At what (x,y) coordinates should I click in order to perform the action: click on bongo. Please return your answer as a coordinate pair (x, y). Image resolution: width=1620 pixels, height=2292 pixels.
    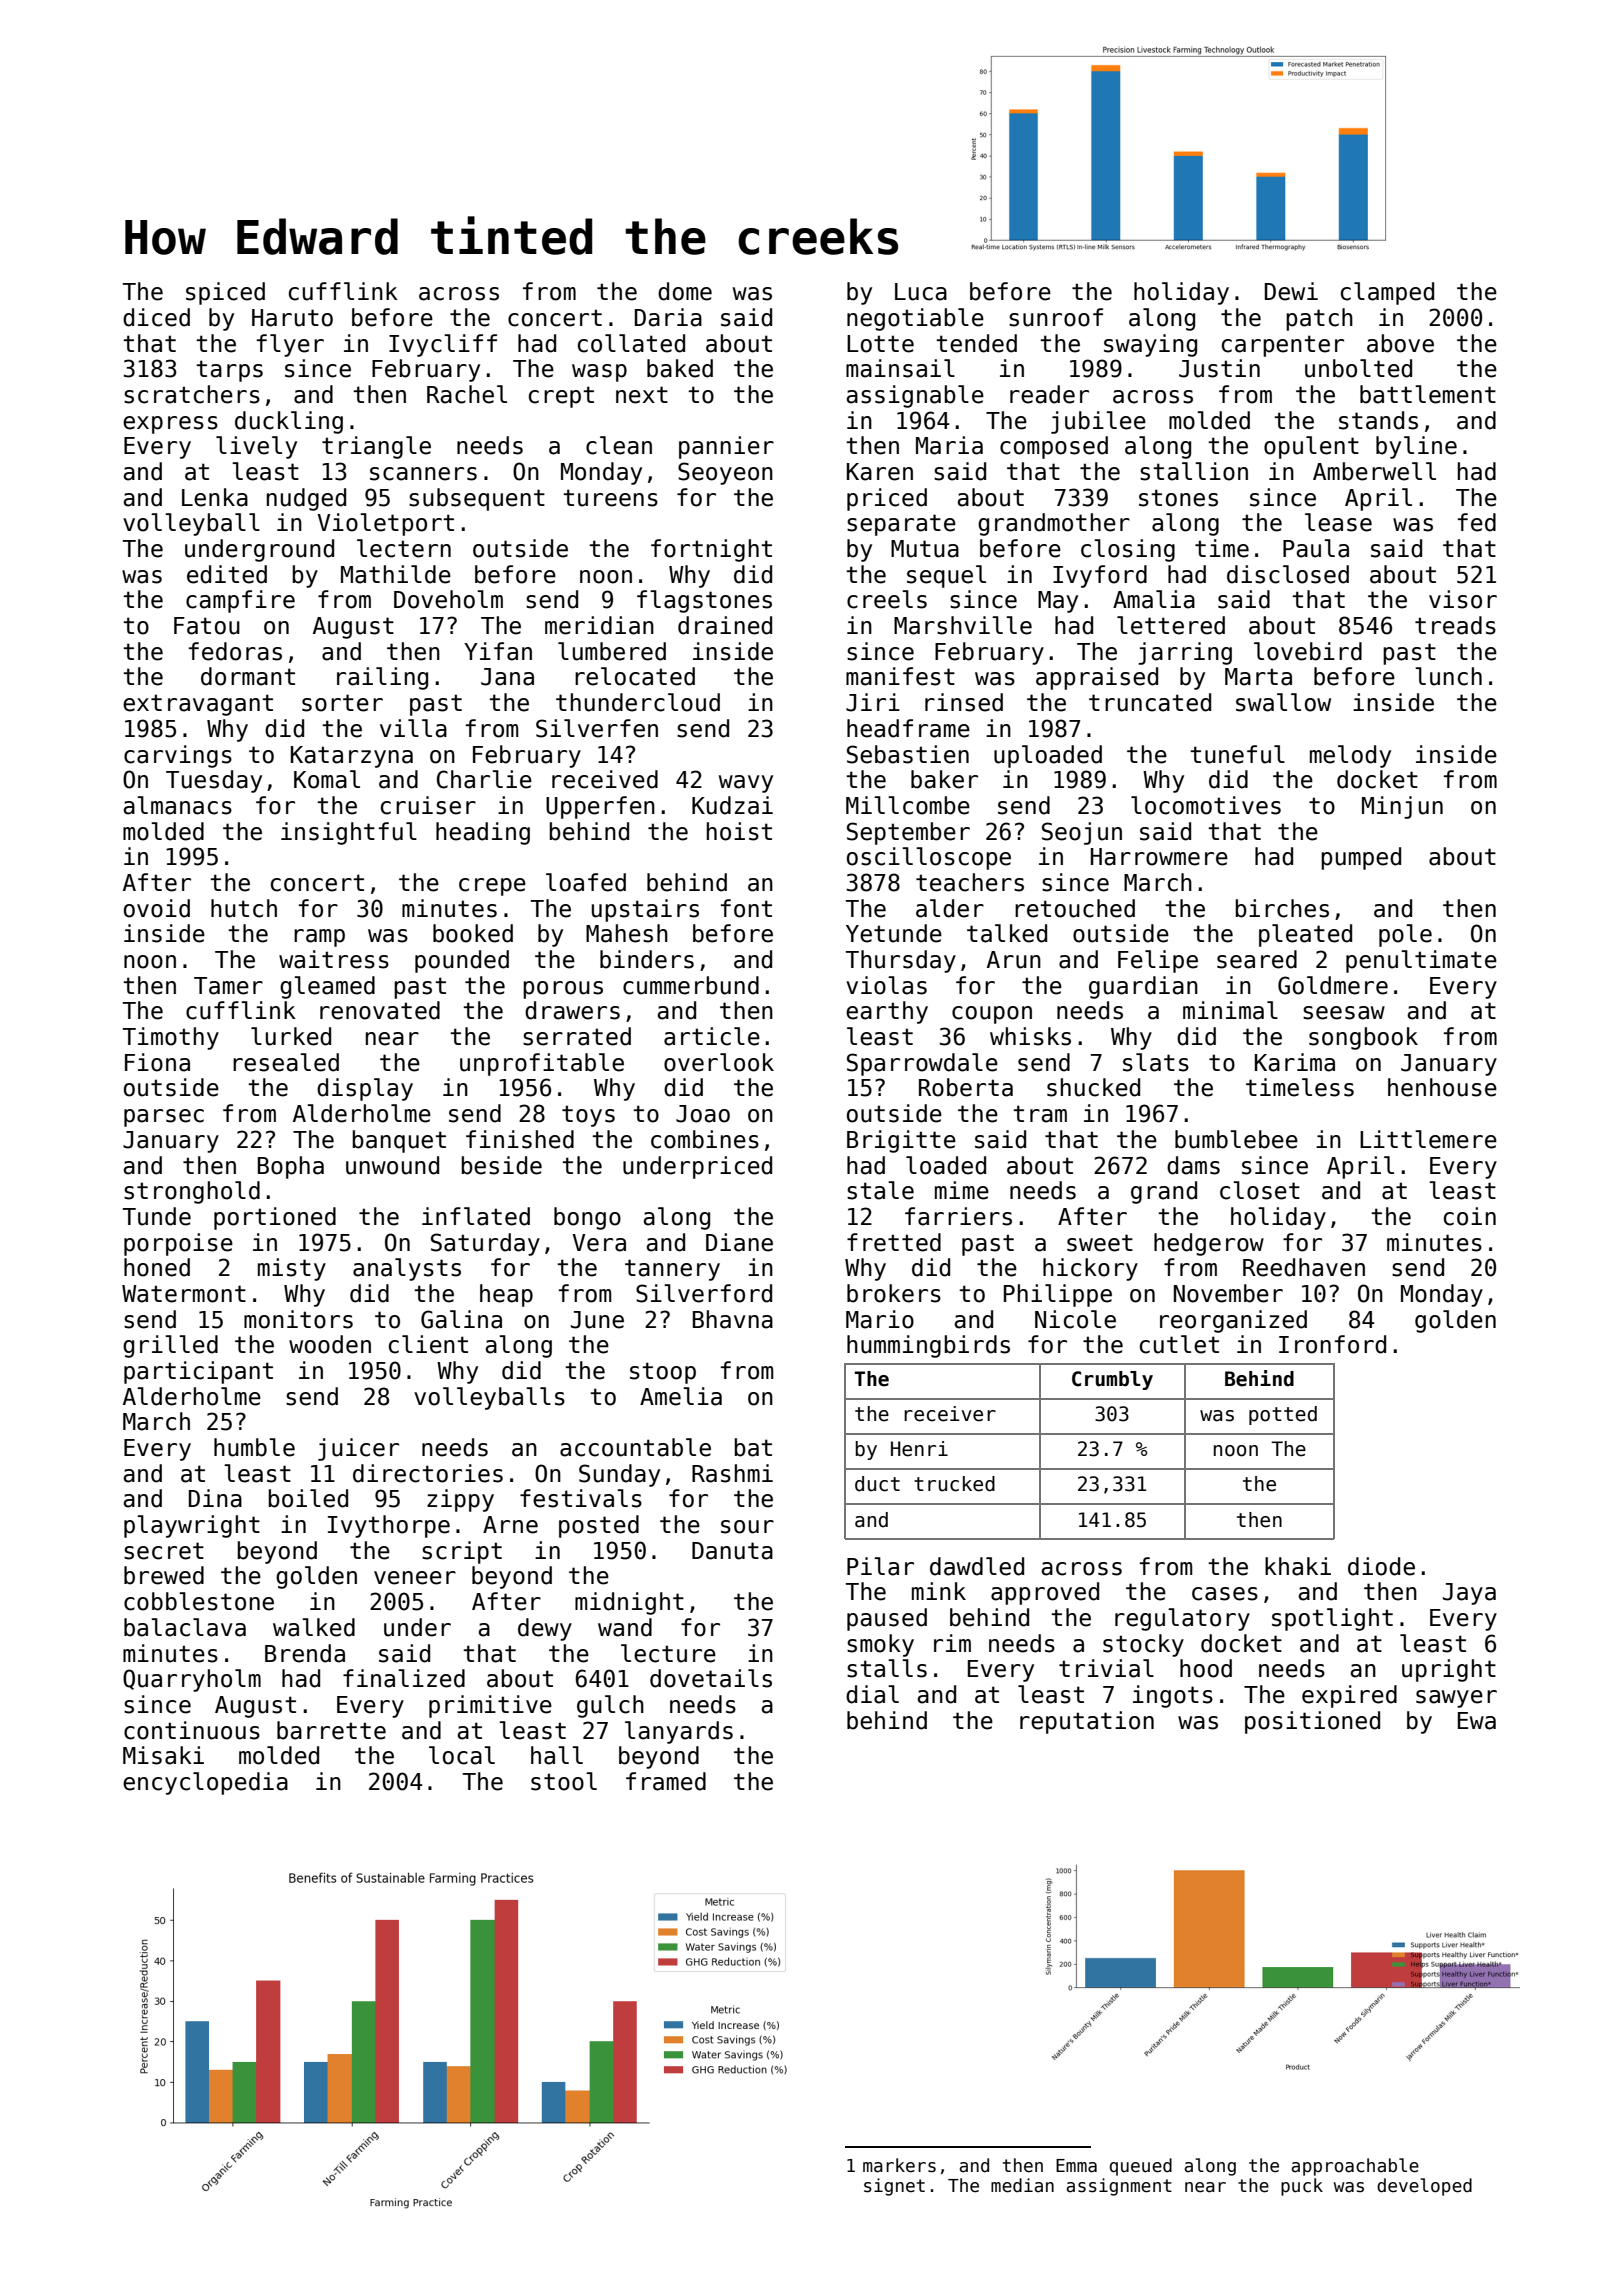
    Looking at the image, I should click on (587, 1218).
